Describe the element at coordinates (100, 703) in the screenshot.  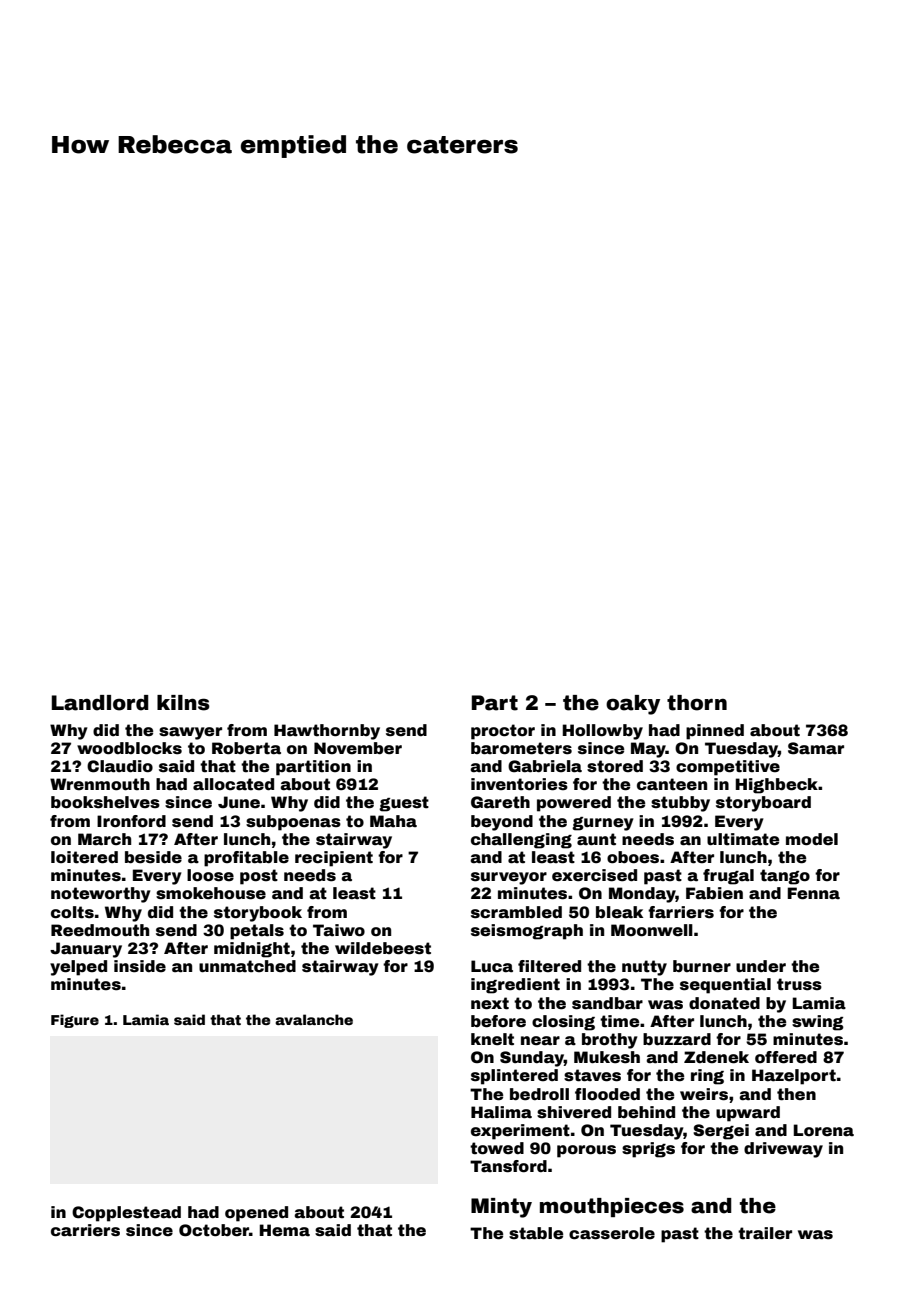
I see `Landlord` at that location.
